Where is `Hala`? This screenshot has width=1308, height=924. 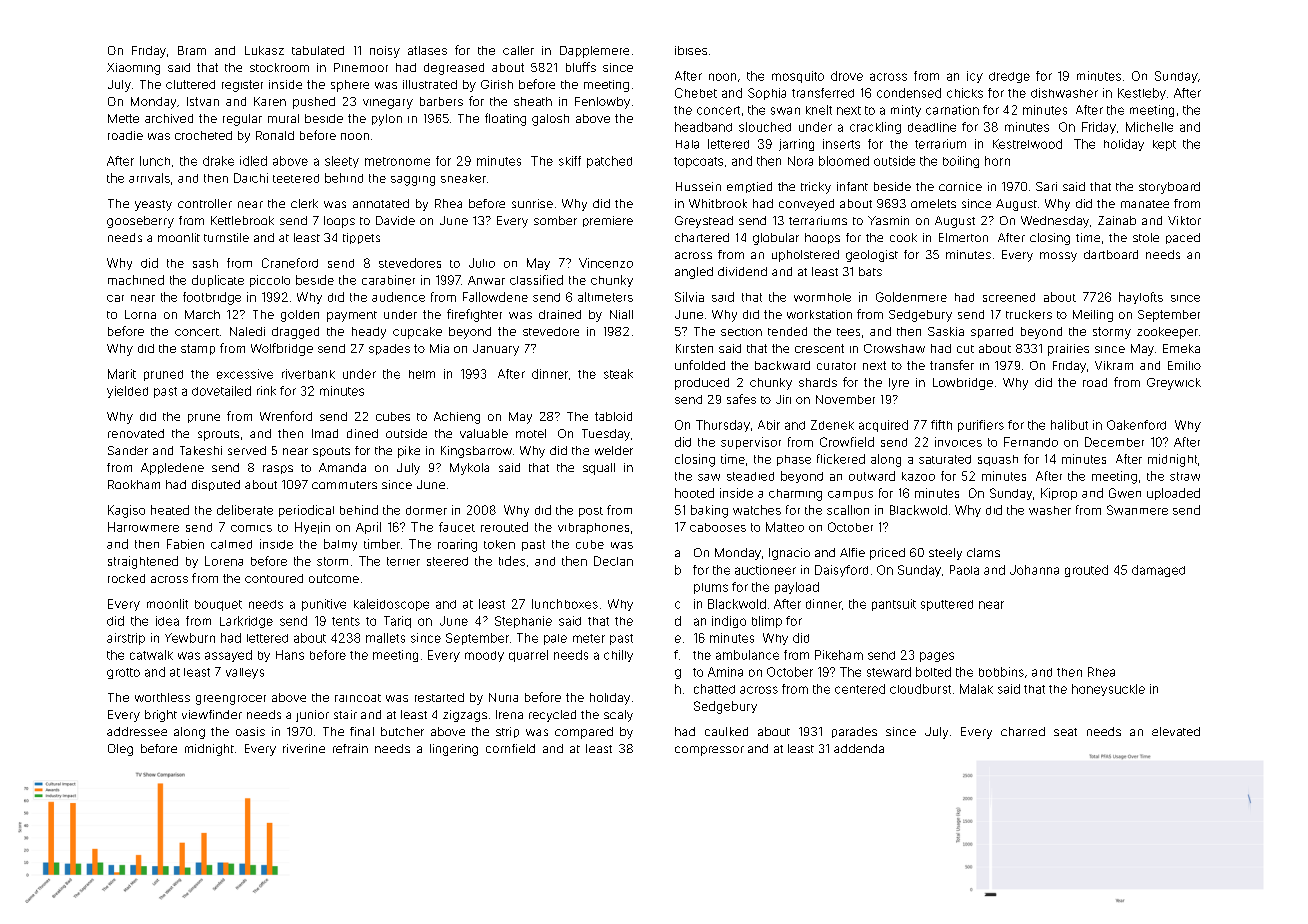 Hala is located at coordinates (687, 144).
